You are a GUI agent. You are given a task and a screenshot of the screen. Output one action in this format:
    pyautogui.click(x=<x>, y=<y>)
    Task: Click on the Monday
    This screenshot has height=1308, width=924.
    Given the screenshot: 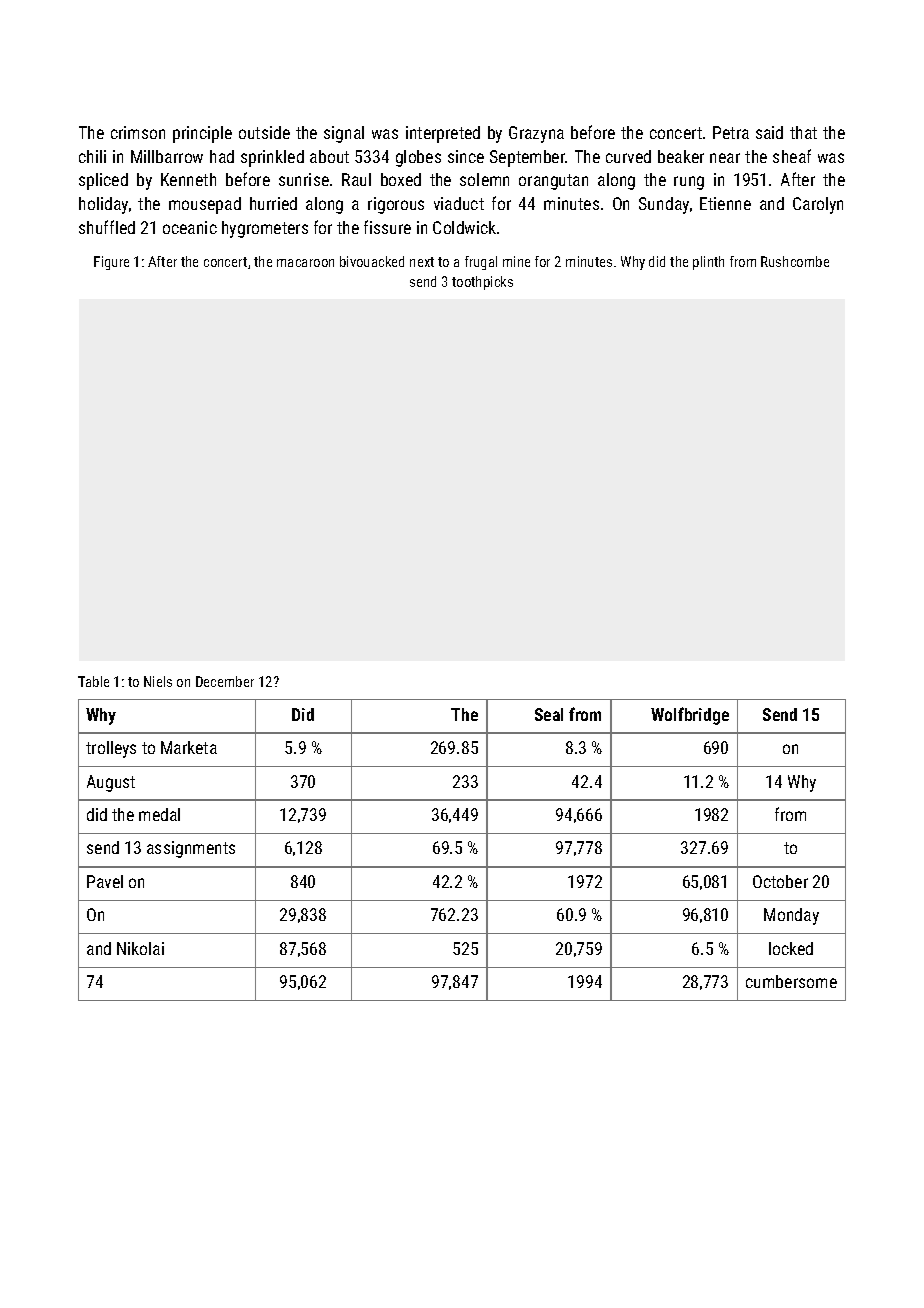 What is the action you would take?
    pyautogui.click(x=791, y=916)
